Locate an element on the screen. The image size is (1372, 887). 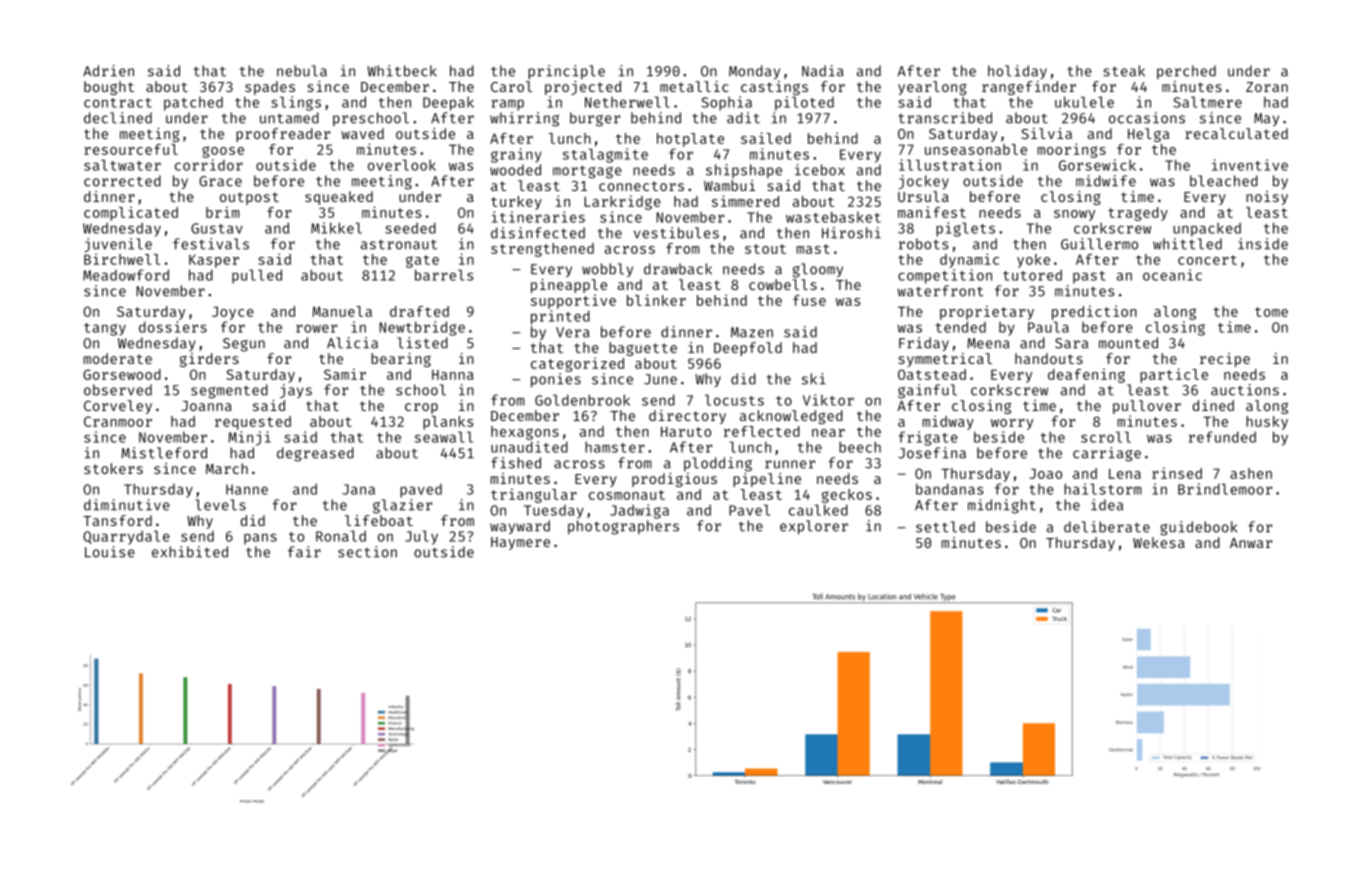
nebula is located at coordinates (302, 71).
